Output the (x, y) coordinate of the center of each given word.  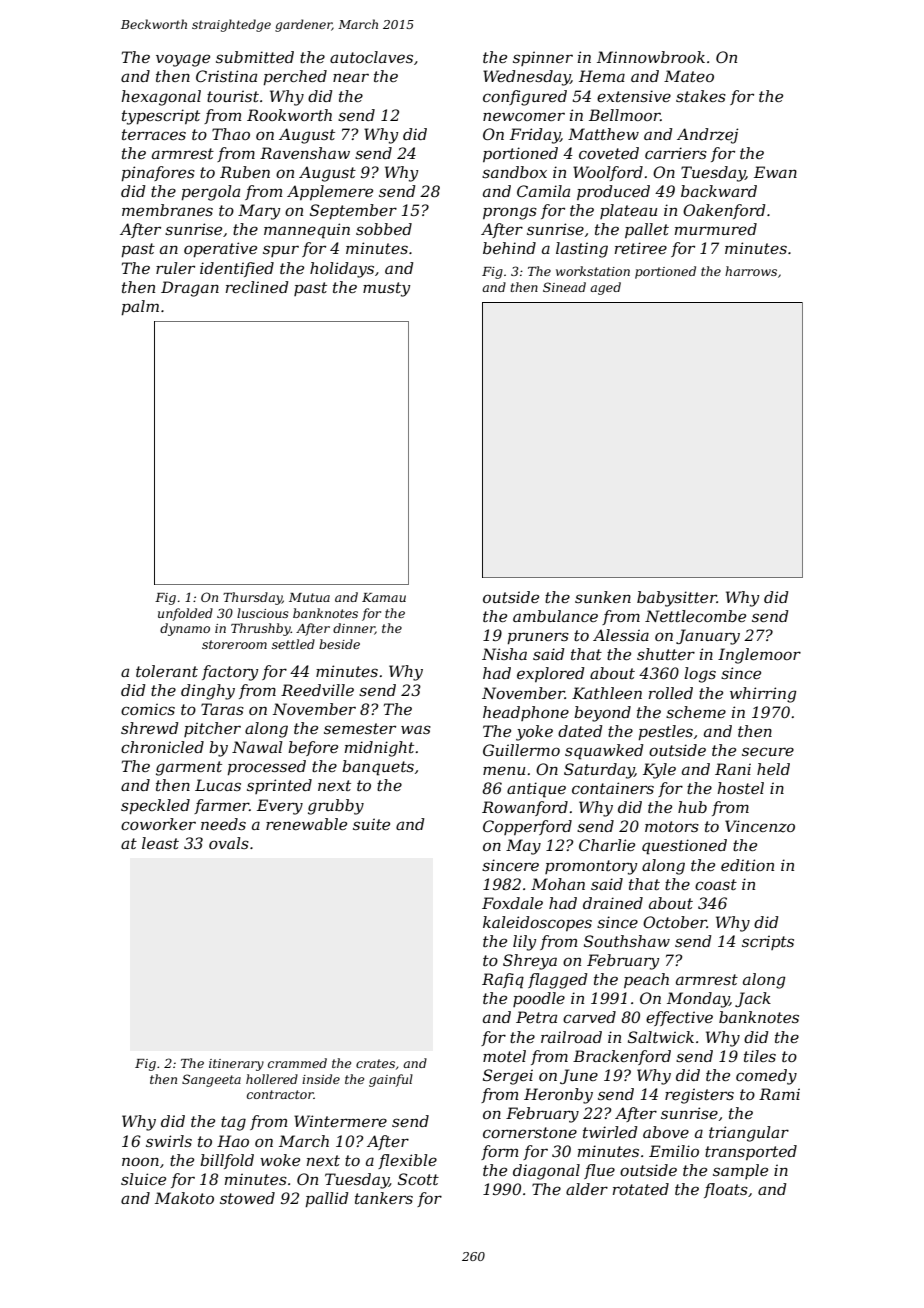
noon (140, 1161)
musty (386, 289)
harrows (751, 271)
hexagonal (161, 98)
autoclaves (371, 57)
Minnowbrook (651, 57)
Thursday (252, 598)
